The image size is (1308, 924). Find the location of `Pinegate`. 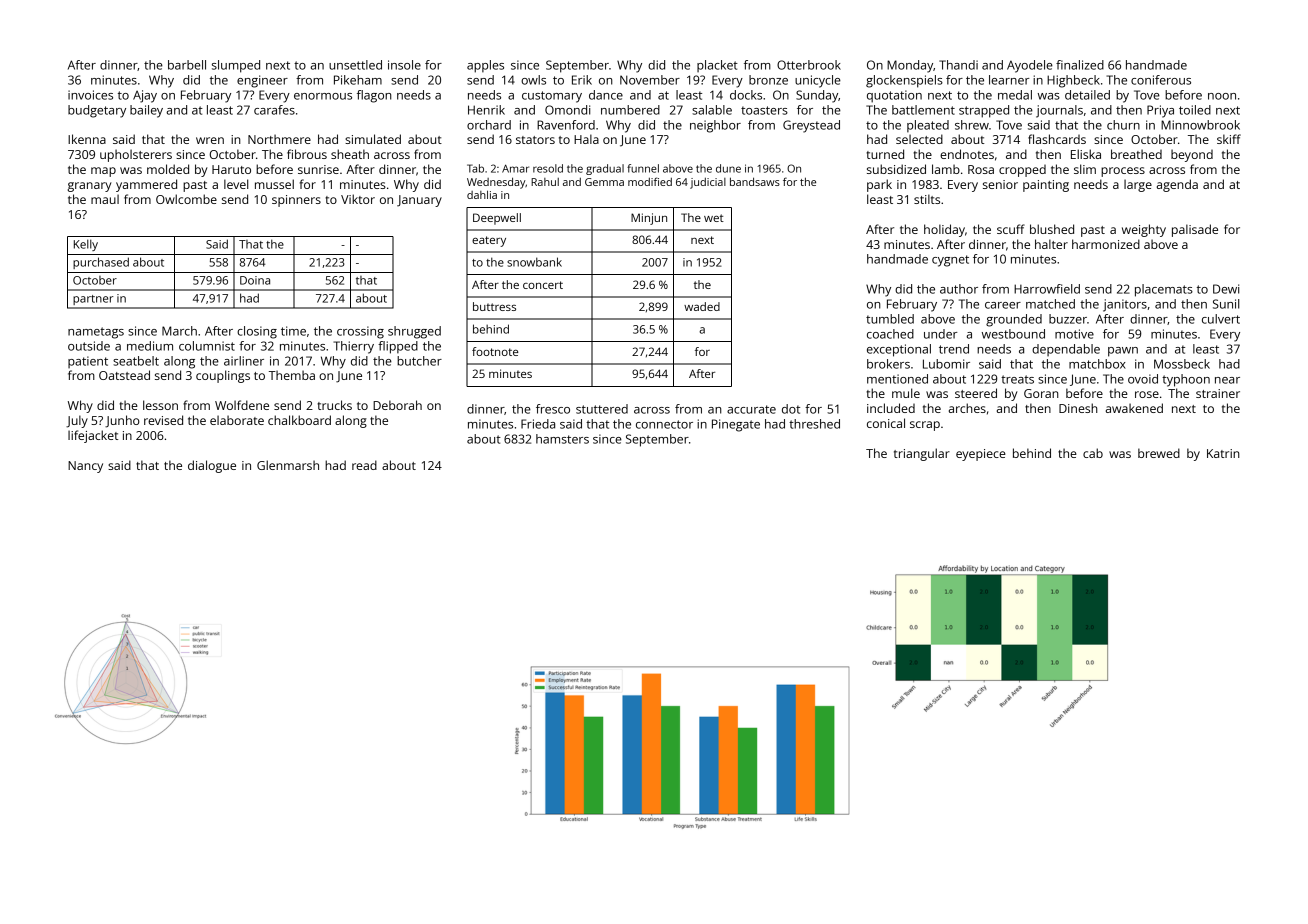

Pinegate is located at coordinates (736, 425).
